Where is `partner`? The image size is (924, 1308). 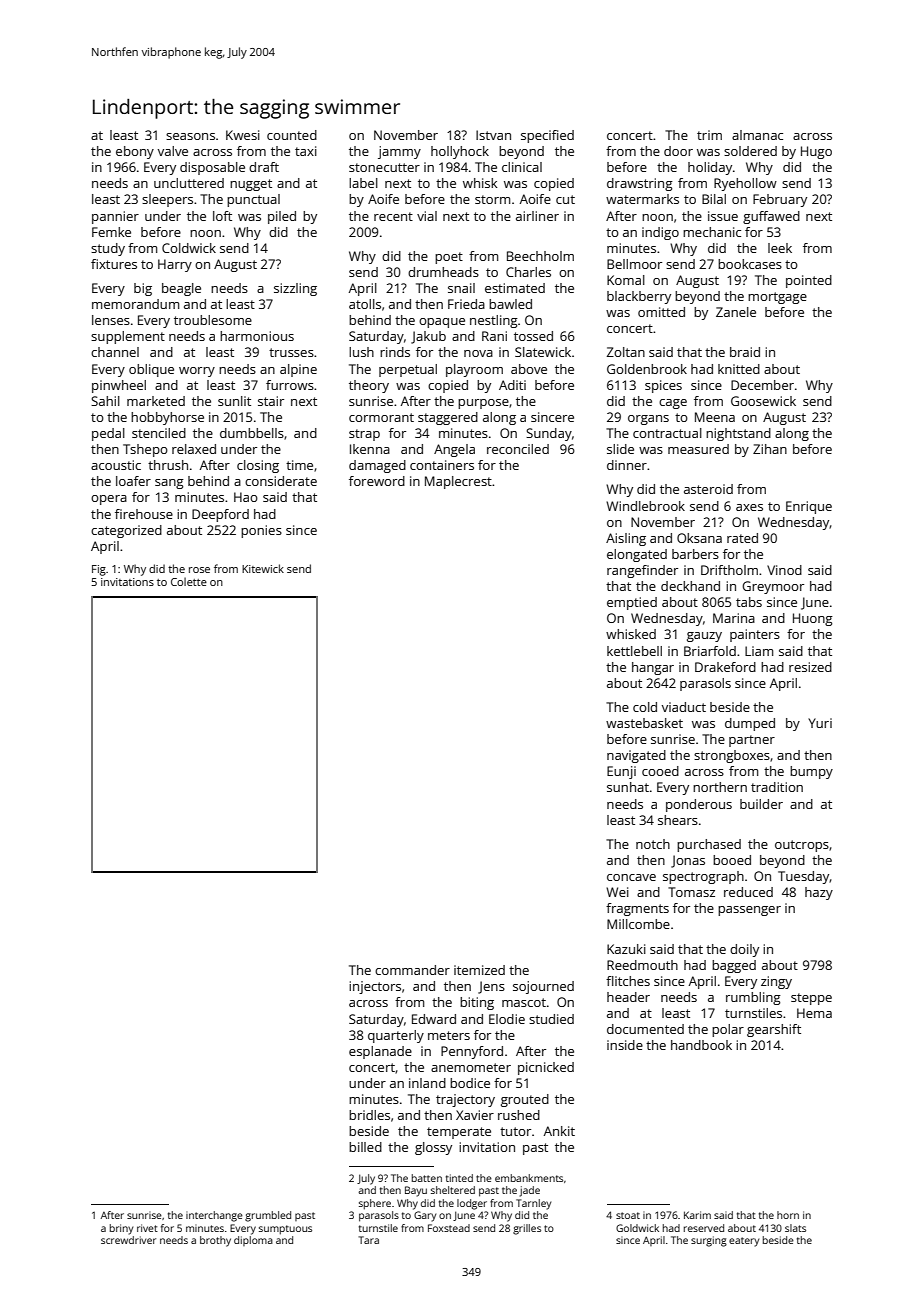
partner is located at coordinates (752, 741).
